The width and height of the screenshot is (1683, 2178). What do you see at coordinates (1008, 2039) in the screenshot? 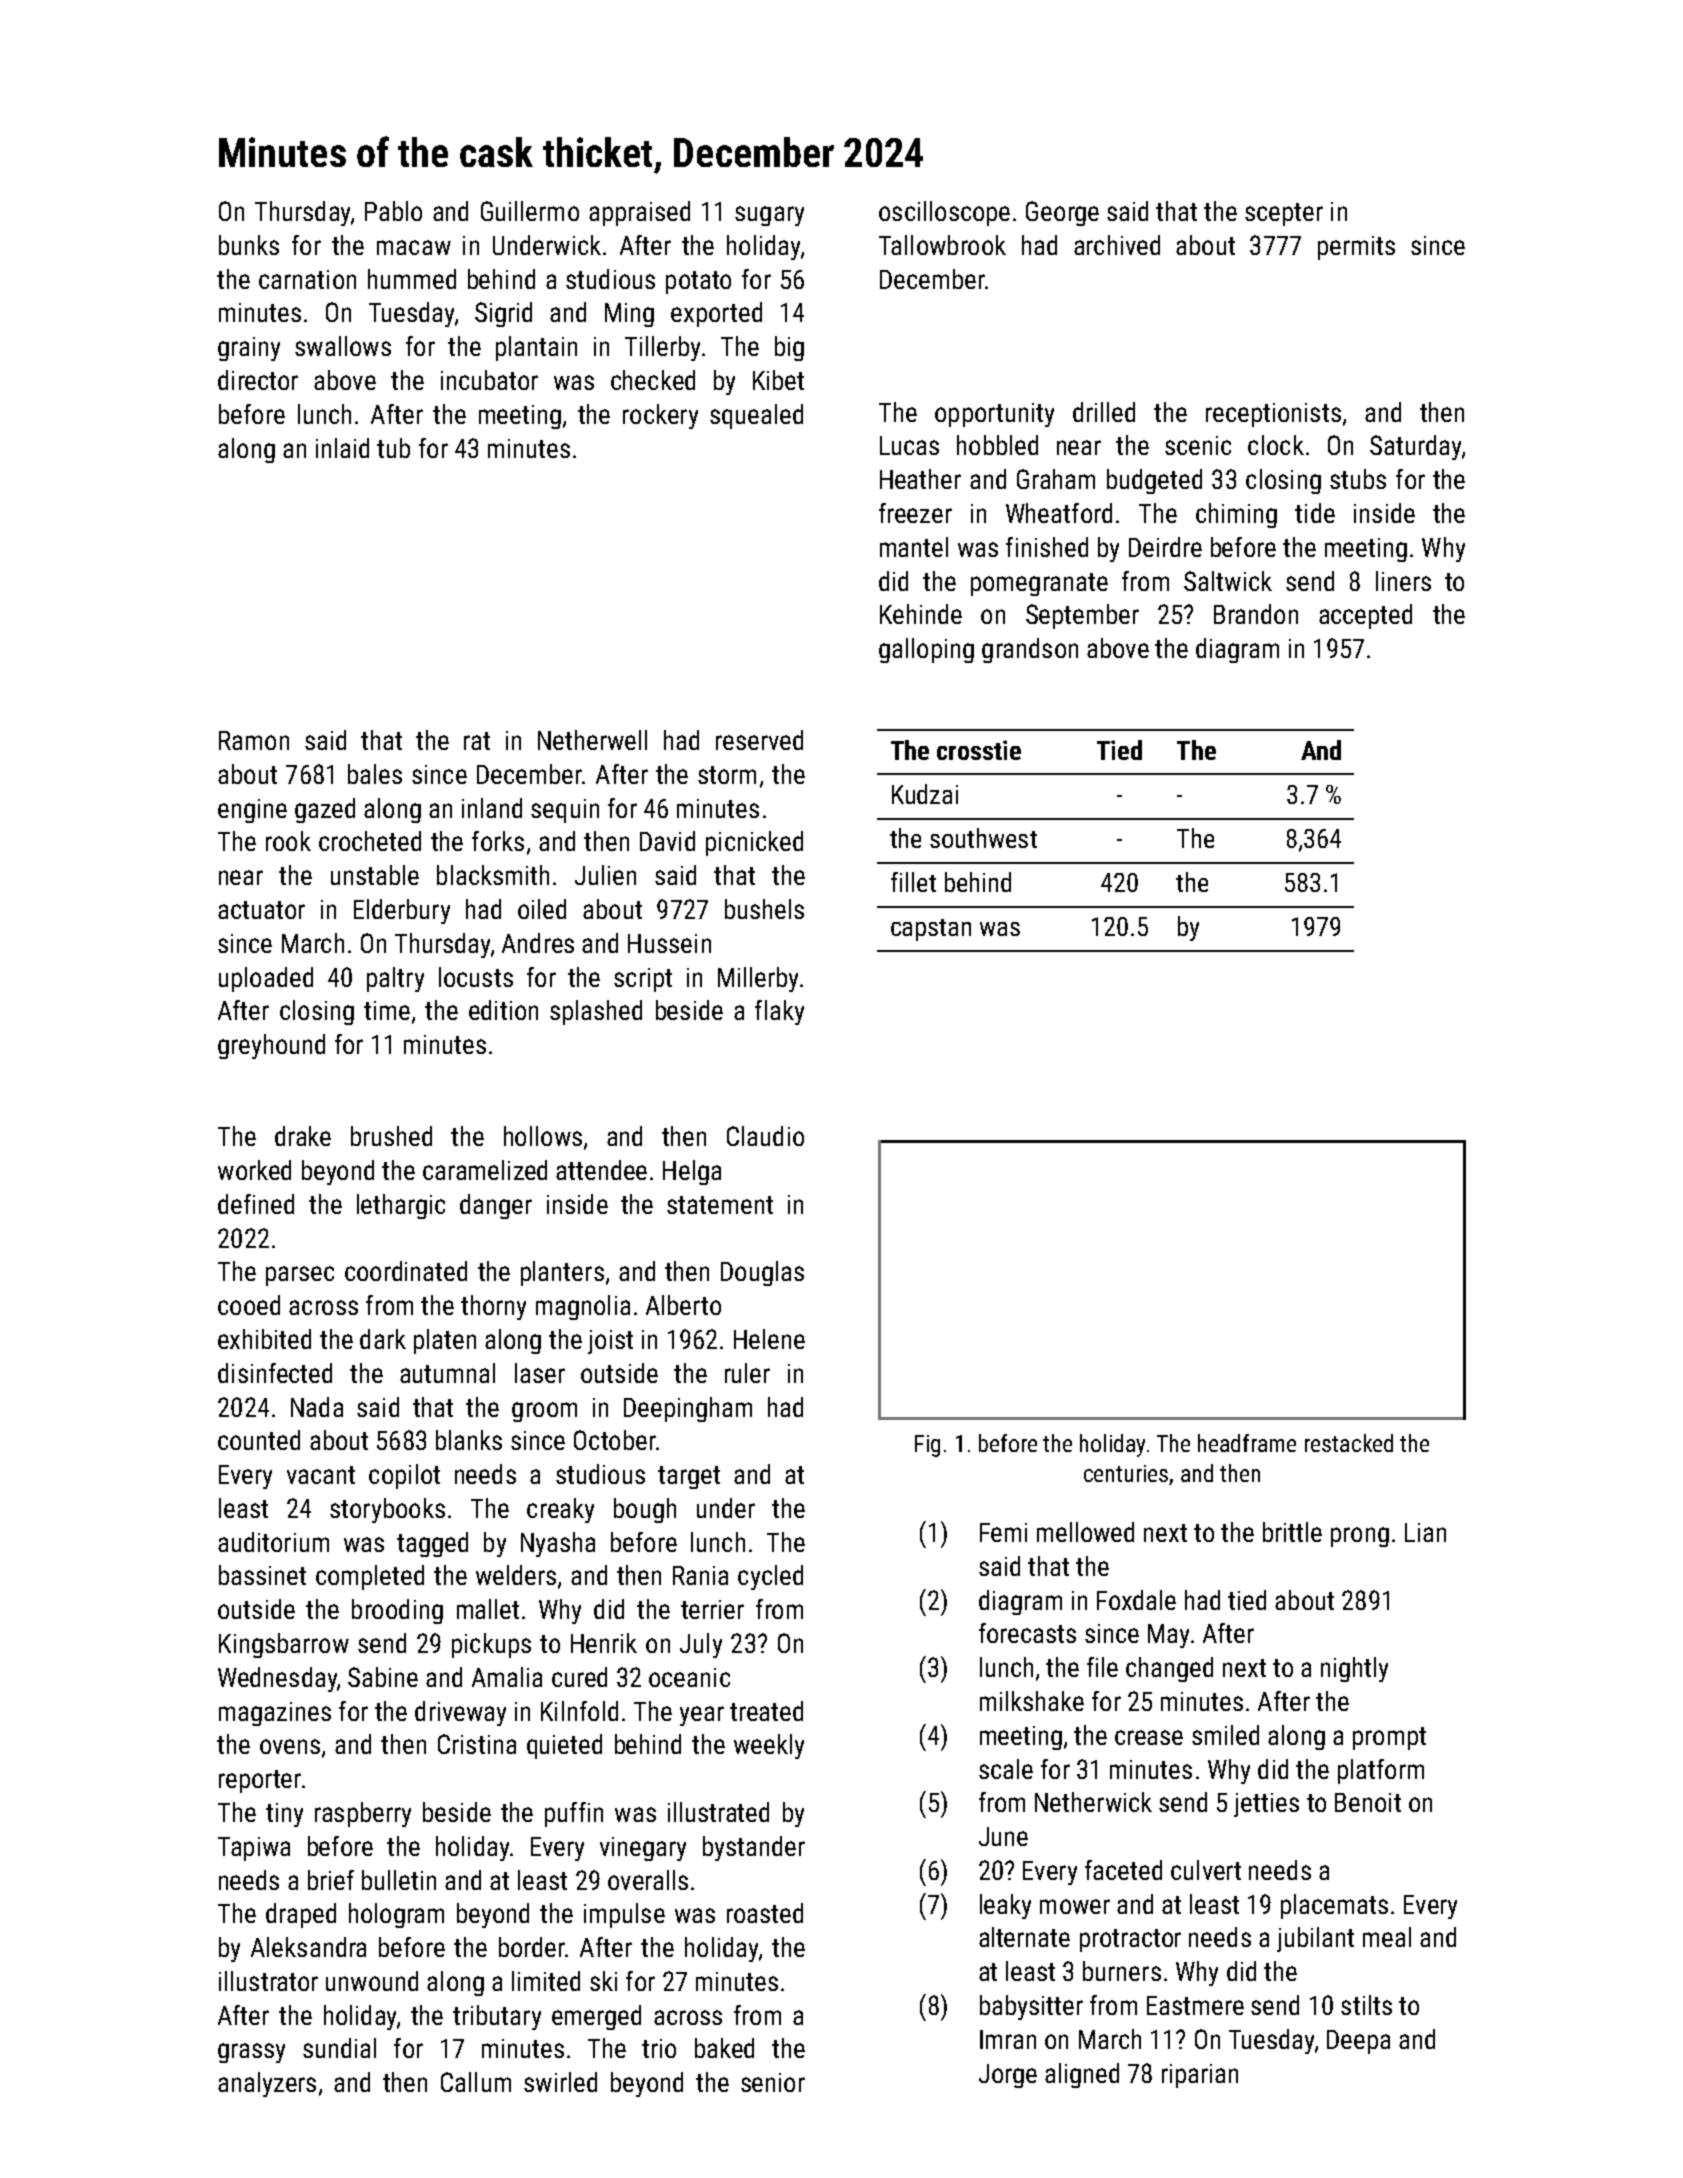
I see `Imran` at bounding box center [1008, 2039].
